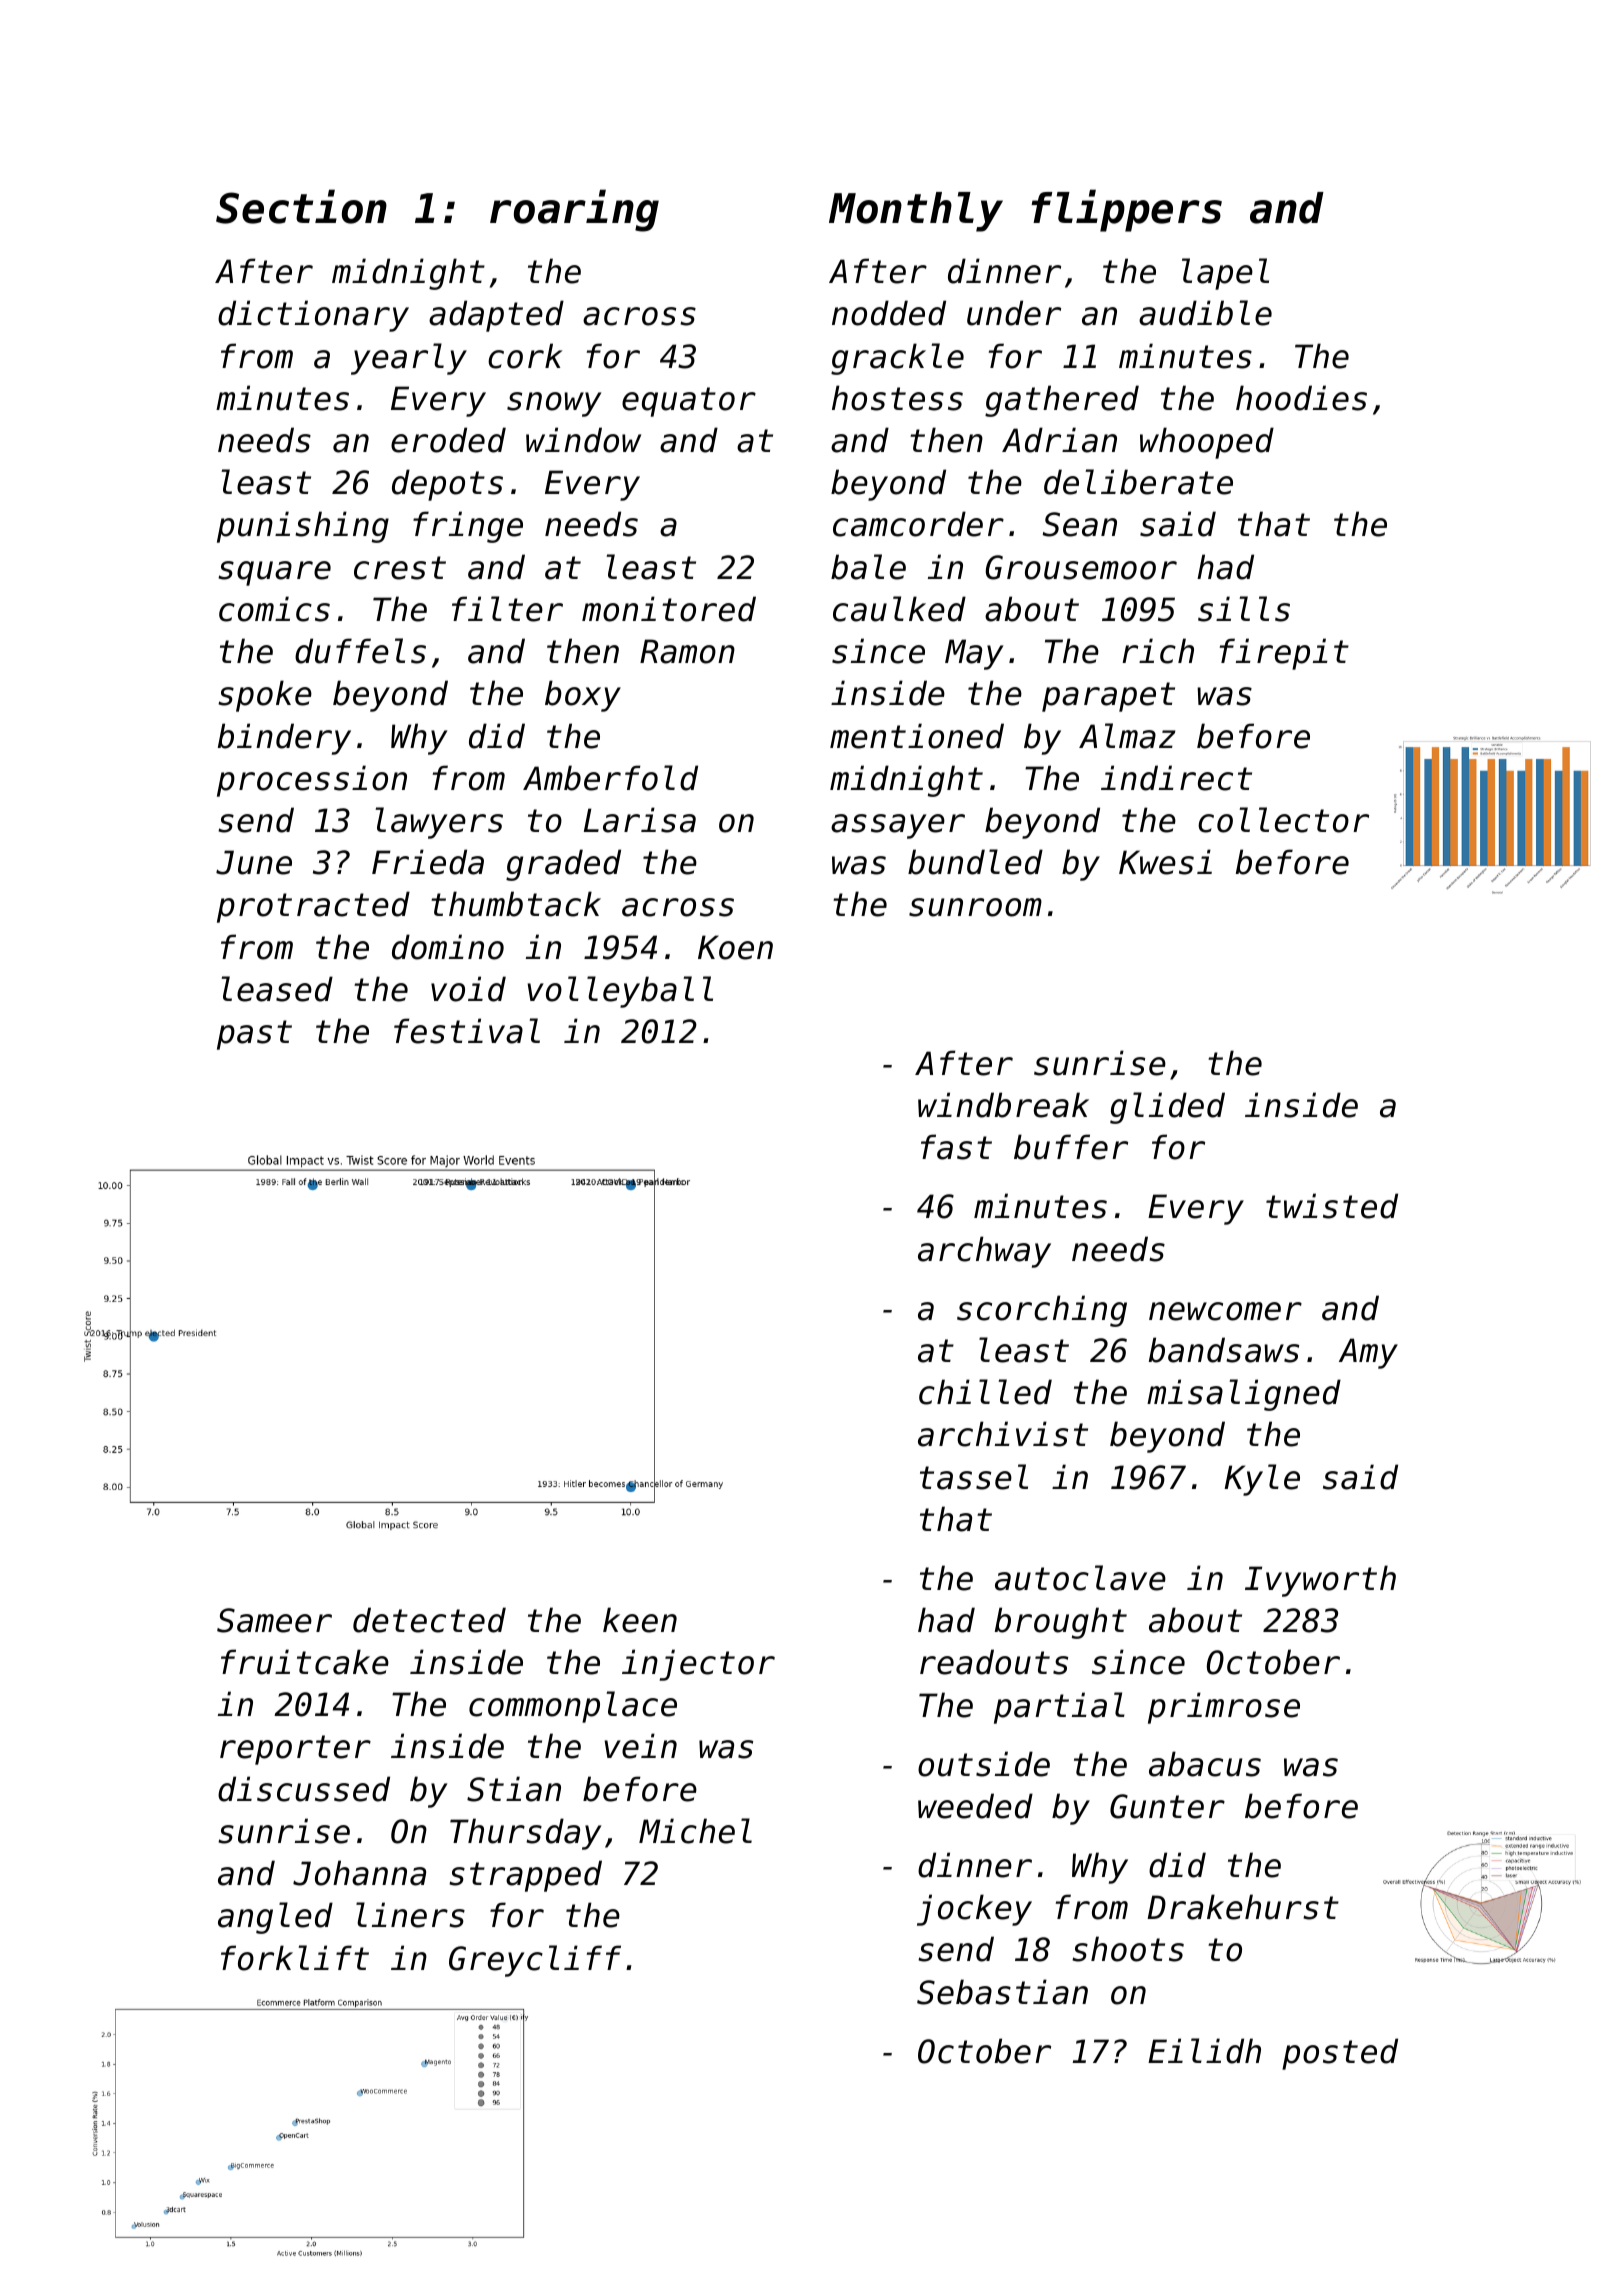 Image resolution: width=1620 pixels, height=2292 pixels. What do you see at coordinates (1225, 274) in the image?
I see `lapel` at bounding box center [1225, 274].
